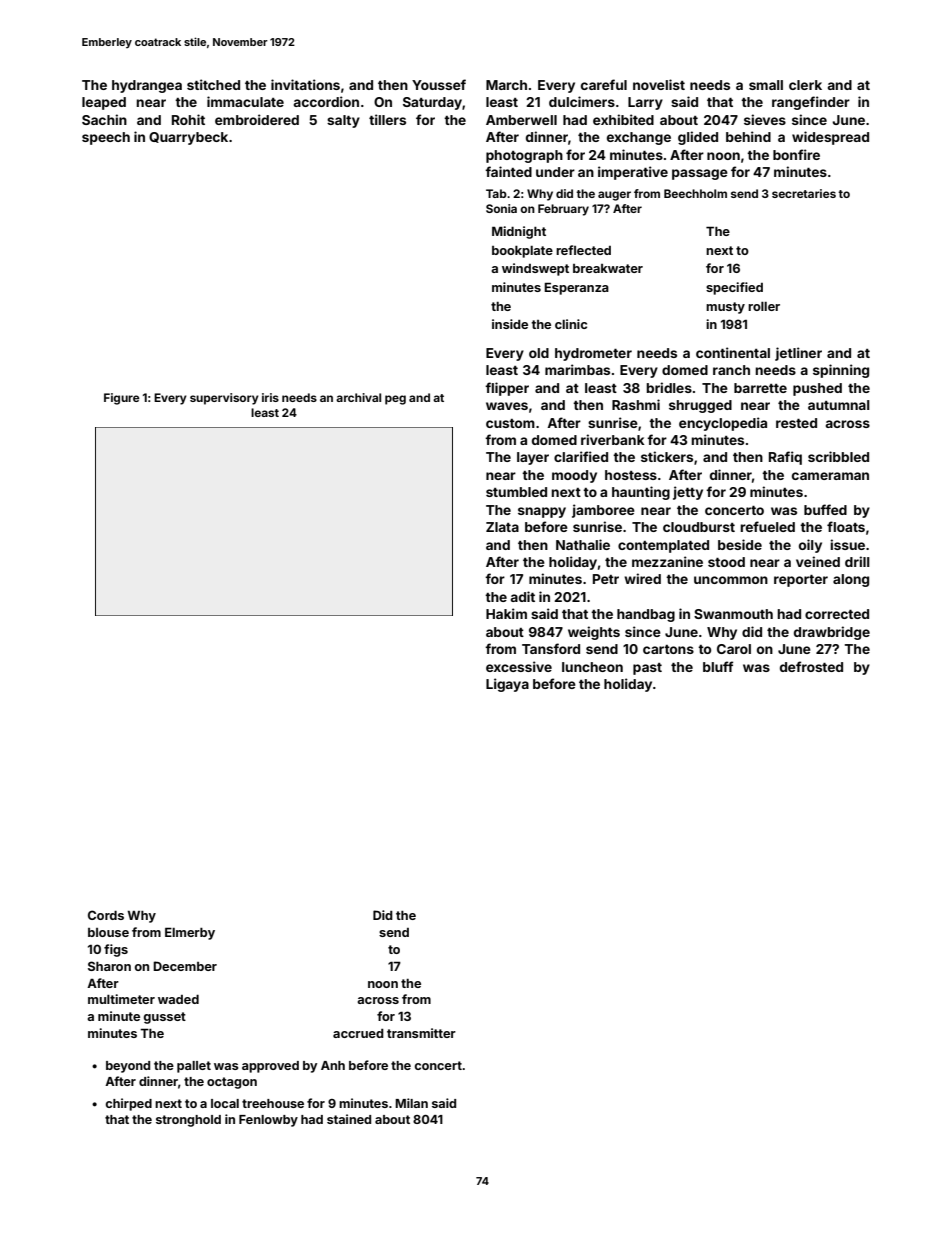  What do you see at coordinates (659, 84) in the screenshot?
I see `novelist` at bounding box center [659, 84].
